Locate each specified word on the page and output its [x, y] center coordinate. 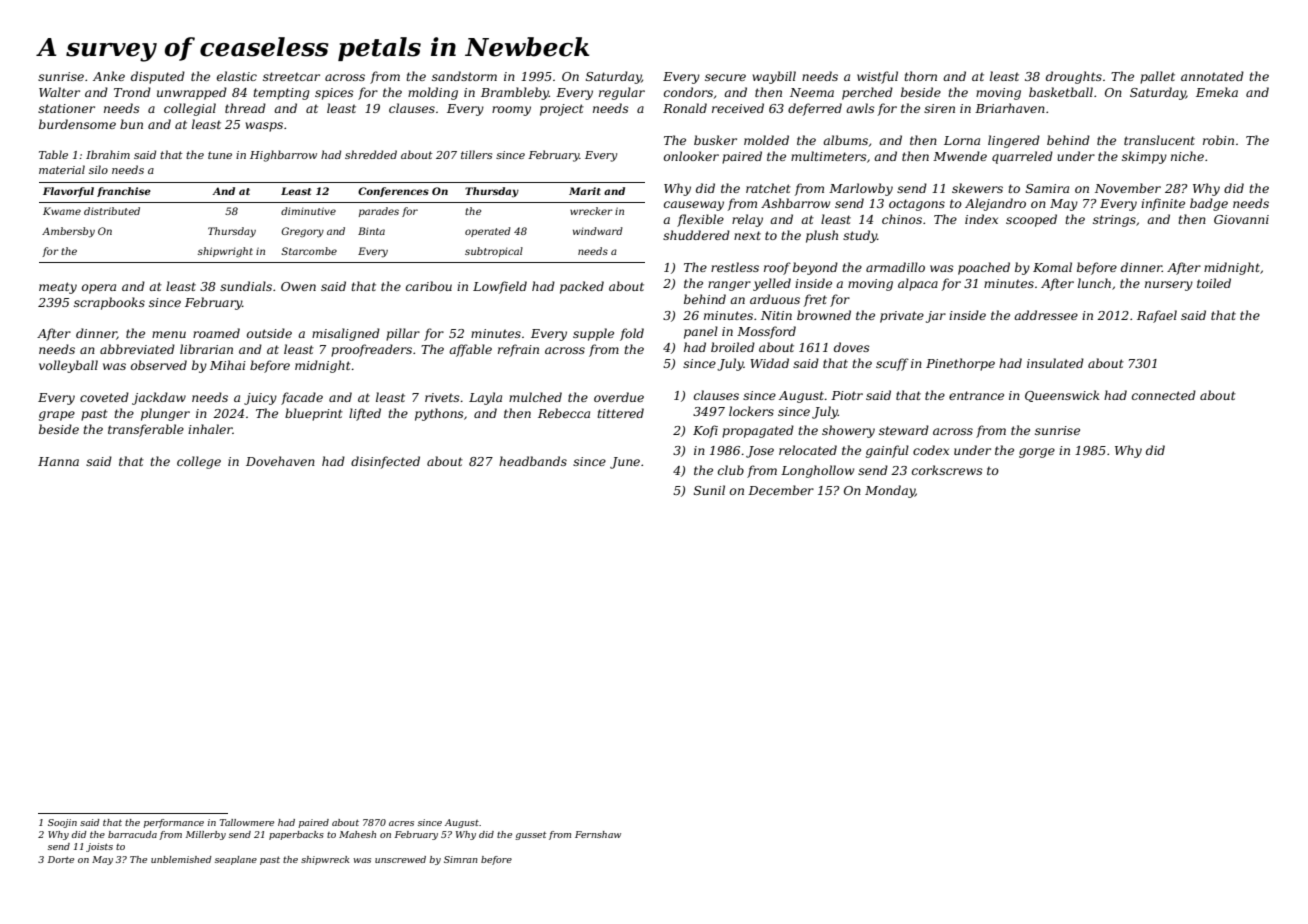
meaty [58, 288]
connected [1164, 395]
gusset [530, 835]
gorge [1037, 453]
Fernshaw [598, 834]
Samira [1047, 188]
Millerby [206, 835]
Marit [585, 191]
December [781, 490]
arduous [775, 299]
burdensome [77, 124]
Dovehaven [280, 461]
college [199, 462]
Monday [890, 491]
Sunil [709, 490]
